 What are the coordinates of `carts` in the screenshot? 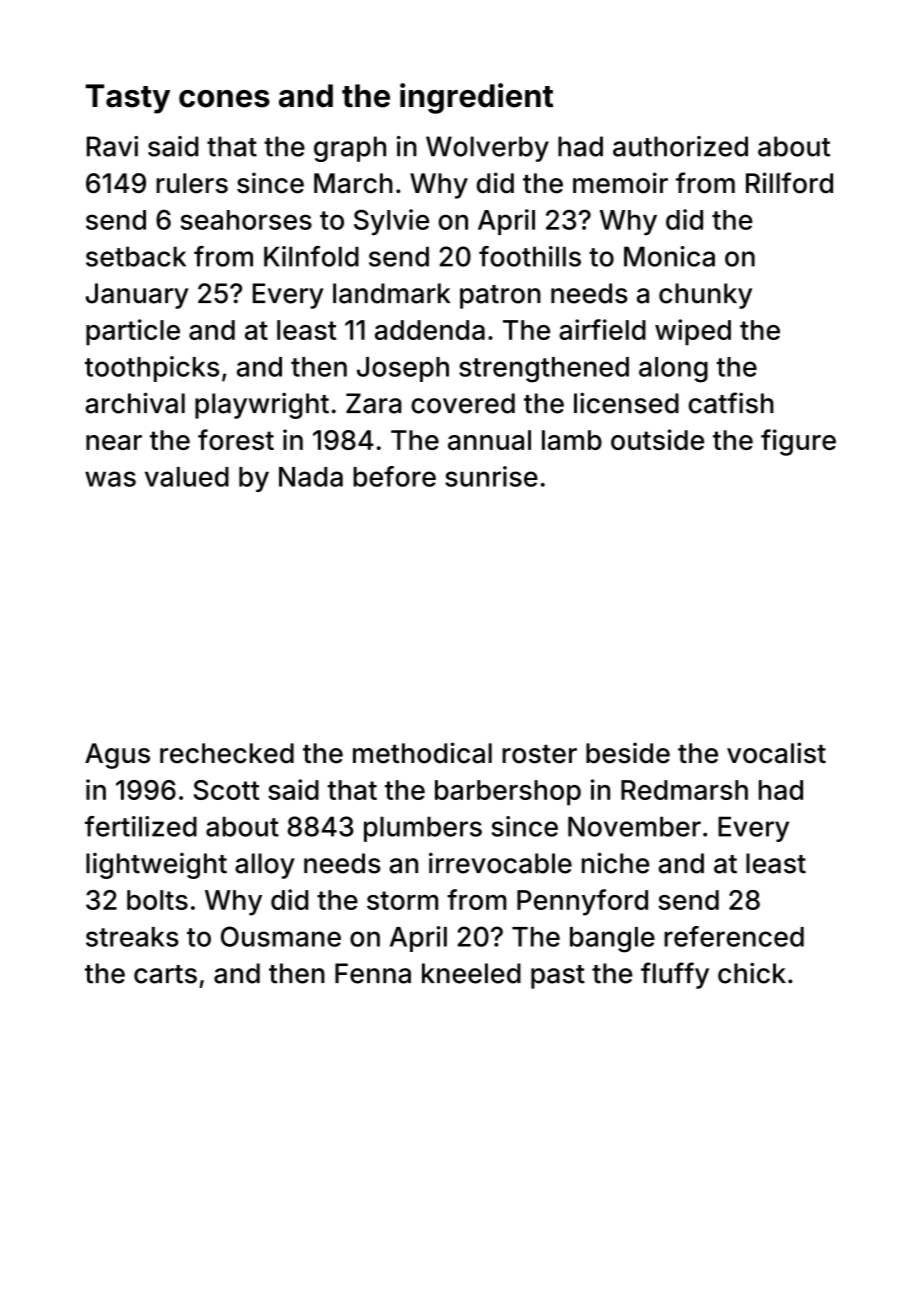 It's located at (165, 974).
